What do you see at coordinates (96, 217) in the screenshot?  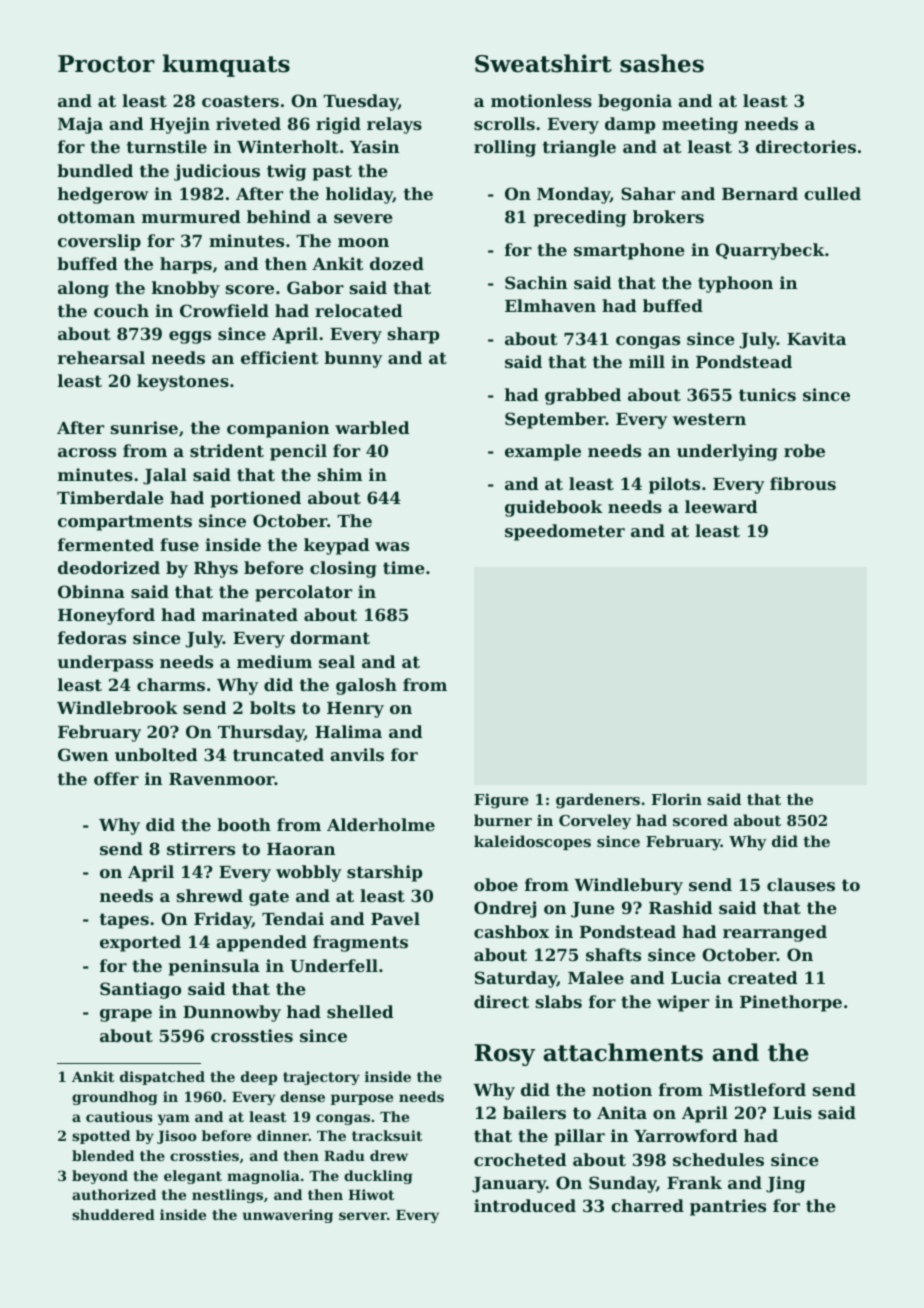 I see `ottoman` at bounding box center [96, 217].
